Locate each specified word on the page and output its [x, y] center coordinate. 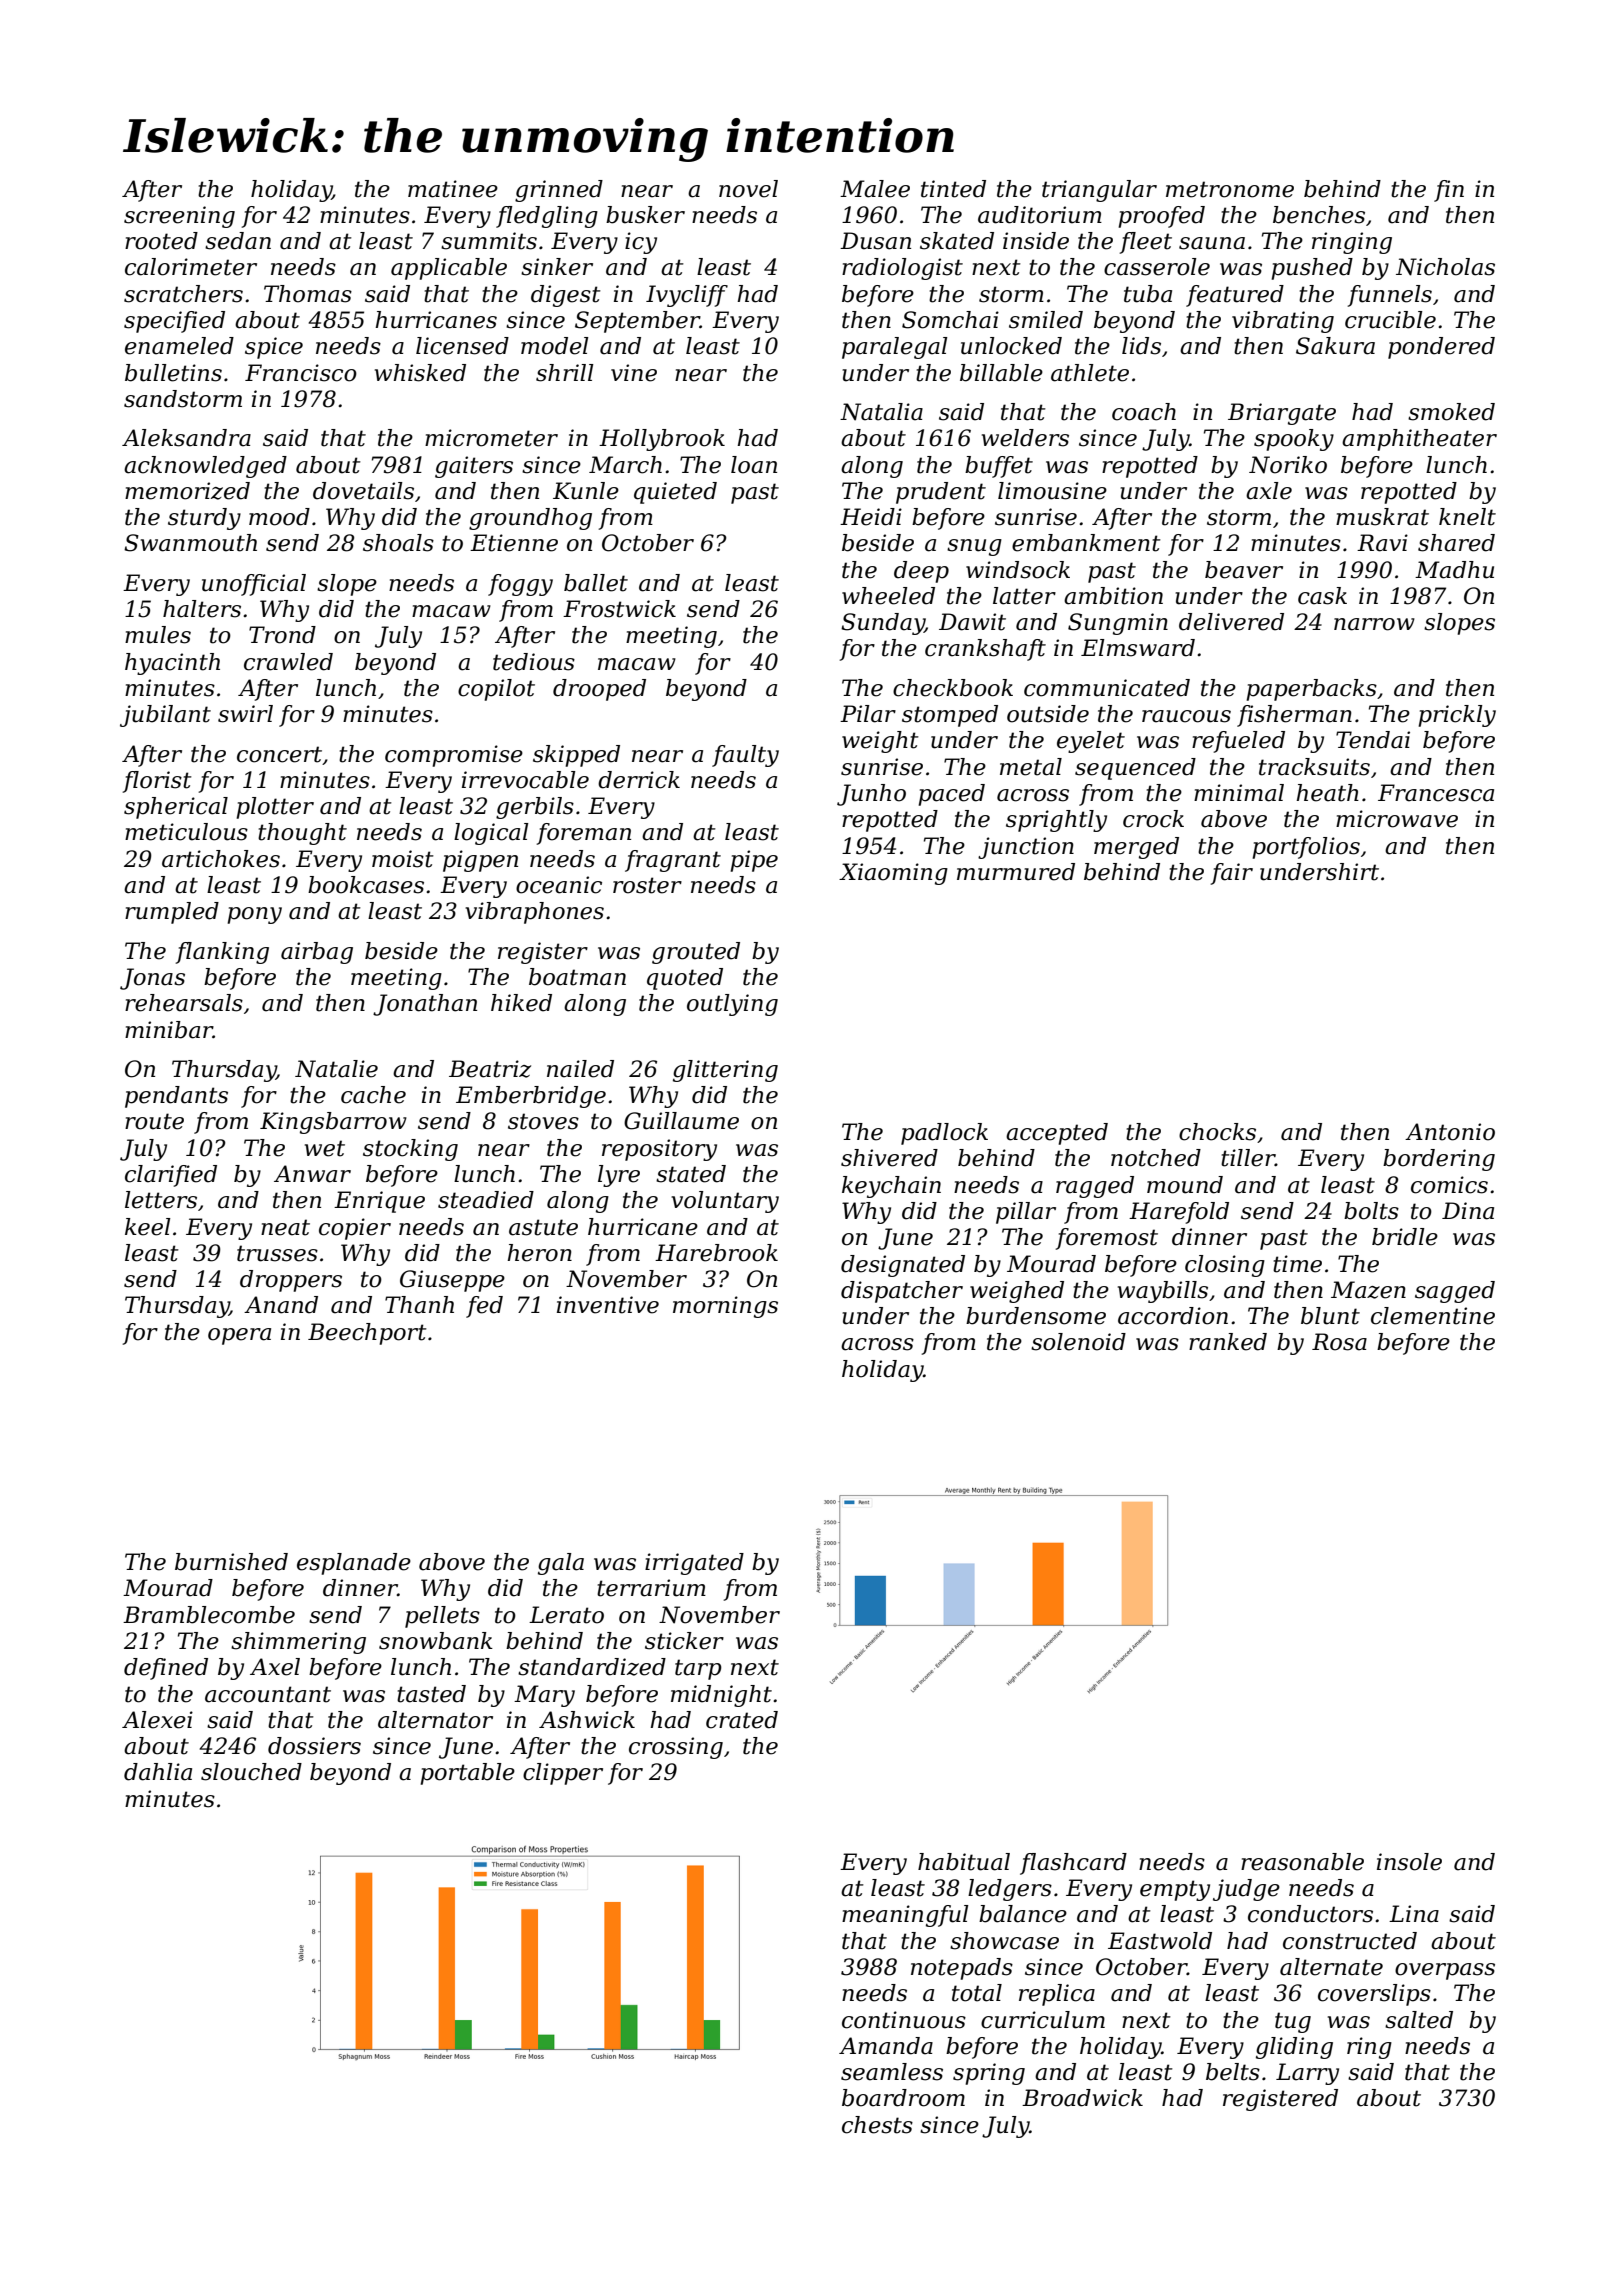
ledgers [1010, 1890]
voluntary [725, 1202]
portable [468, 1774]
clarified [171, 1176]
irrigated [694, 1564]
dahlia [158, 1772]
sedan [238, 241]
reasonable [1302, 1862]
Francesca [1436, 793]
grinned [559, 191]
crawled [288, 662]
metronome [1230, 189]
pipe [754, 861]
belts [1233, 2072]
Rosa [1339, 1342]
